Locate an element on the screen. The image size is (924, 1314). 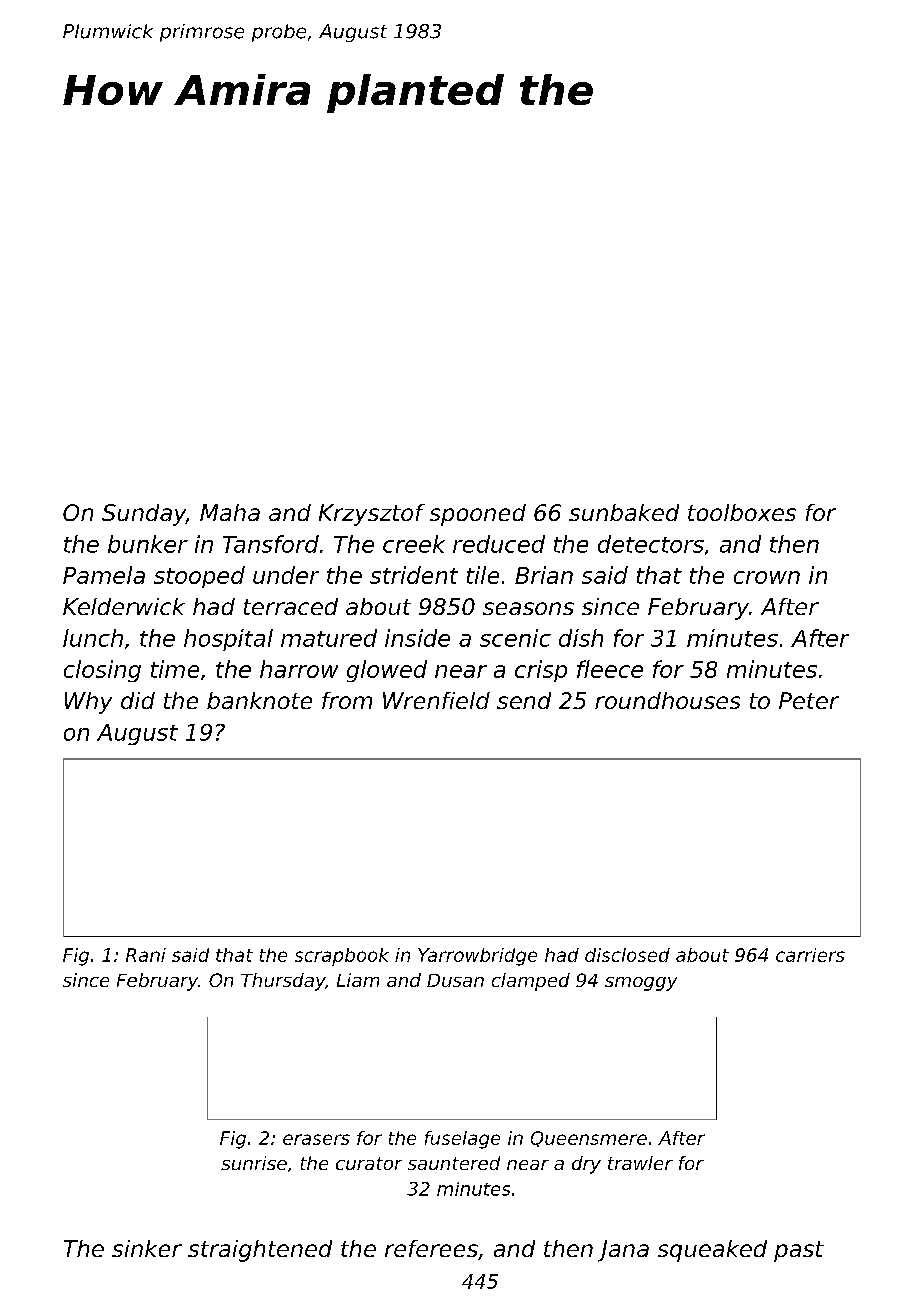
fuselage is located at coordinates (462, 1140).
